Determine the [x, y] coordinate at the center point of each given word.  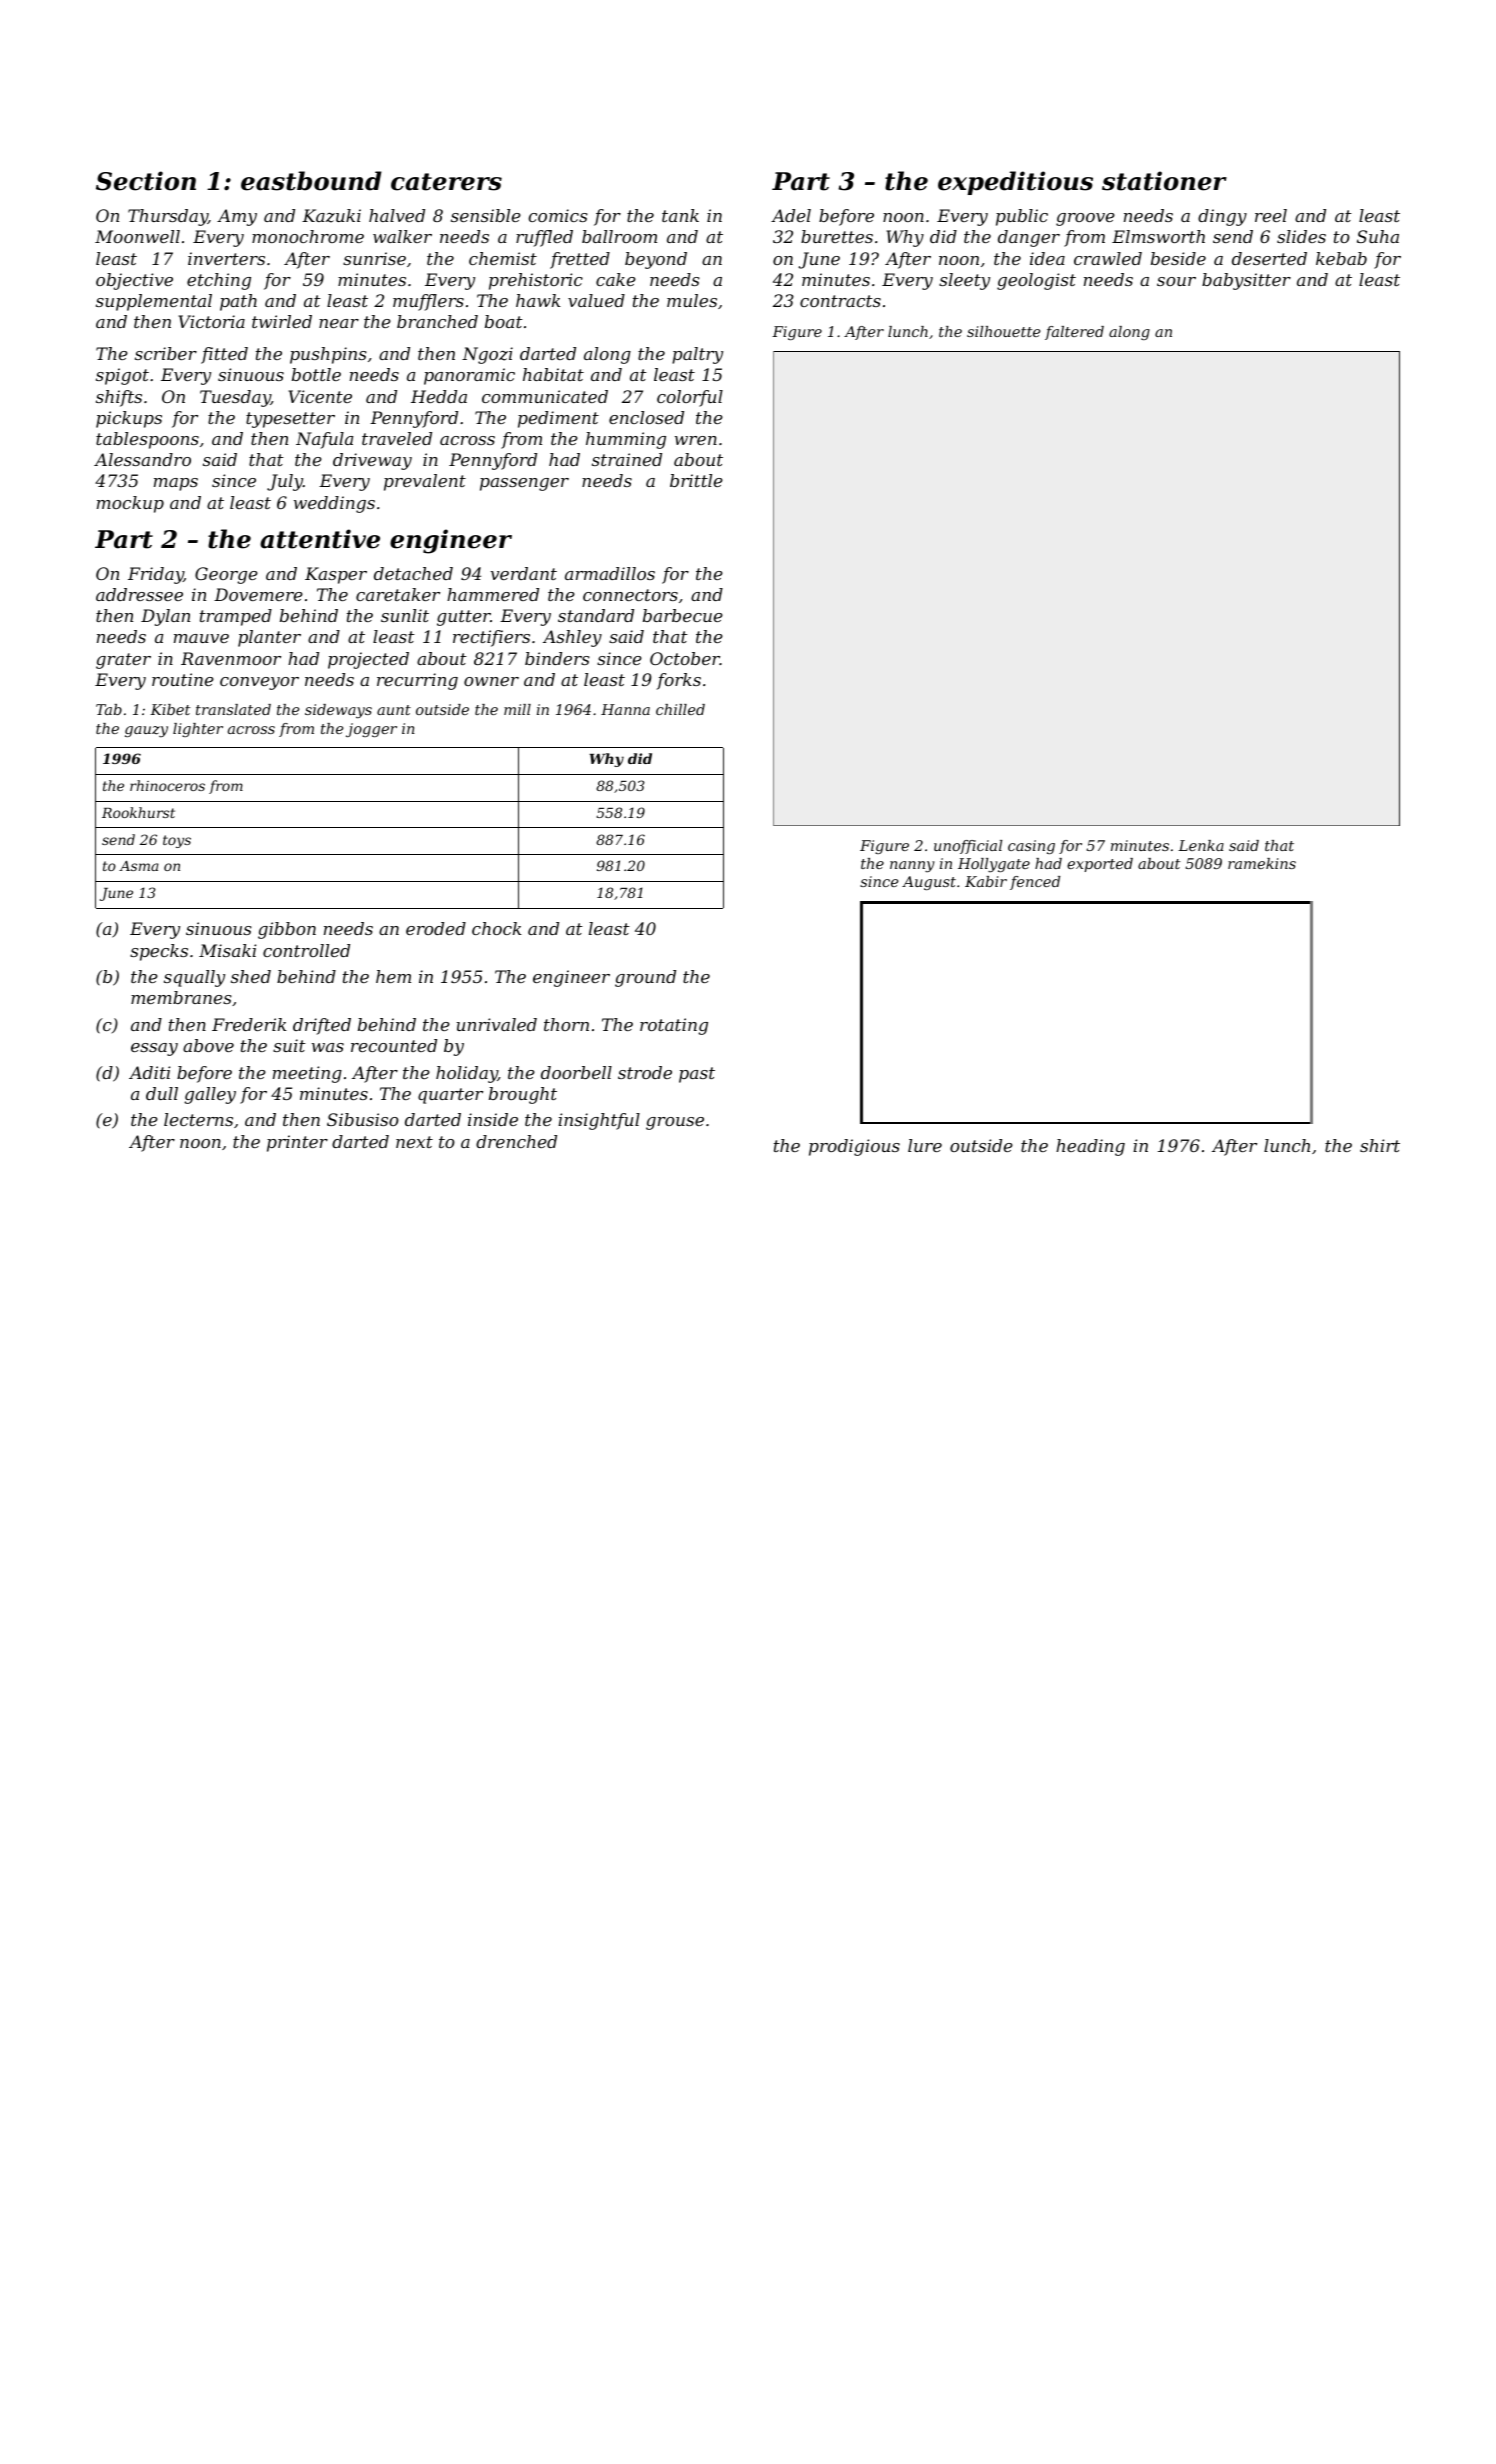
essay [154, 1049]
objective [134, 281]
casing [1031, 847]
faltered [1074, 333]
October [685, 658]
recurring [417, 681]
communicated [545, 396]
